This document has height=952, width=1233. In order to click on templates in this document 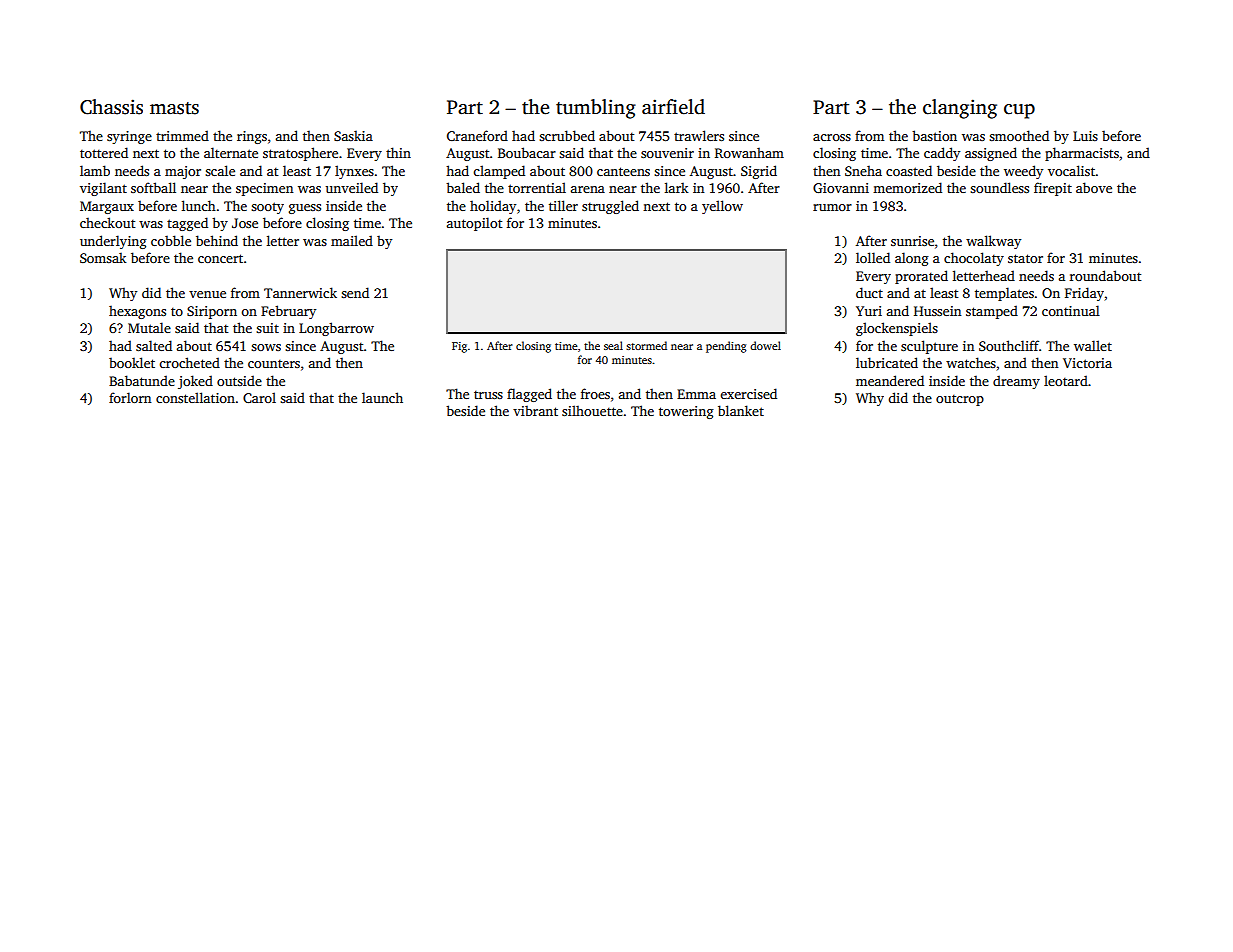, I will do `click(1004, 294)`.
